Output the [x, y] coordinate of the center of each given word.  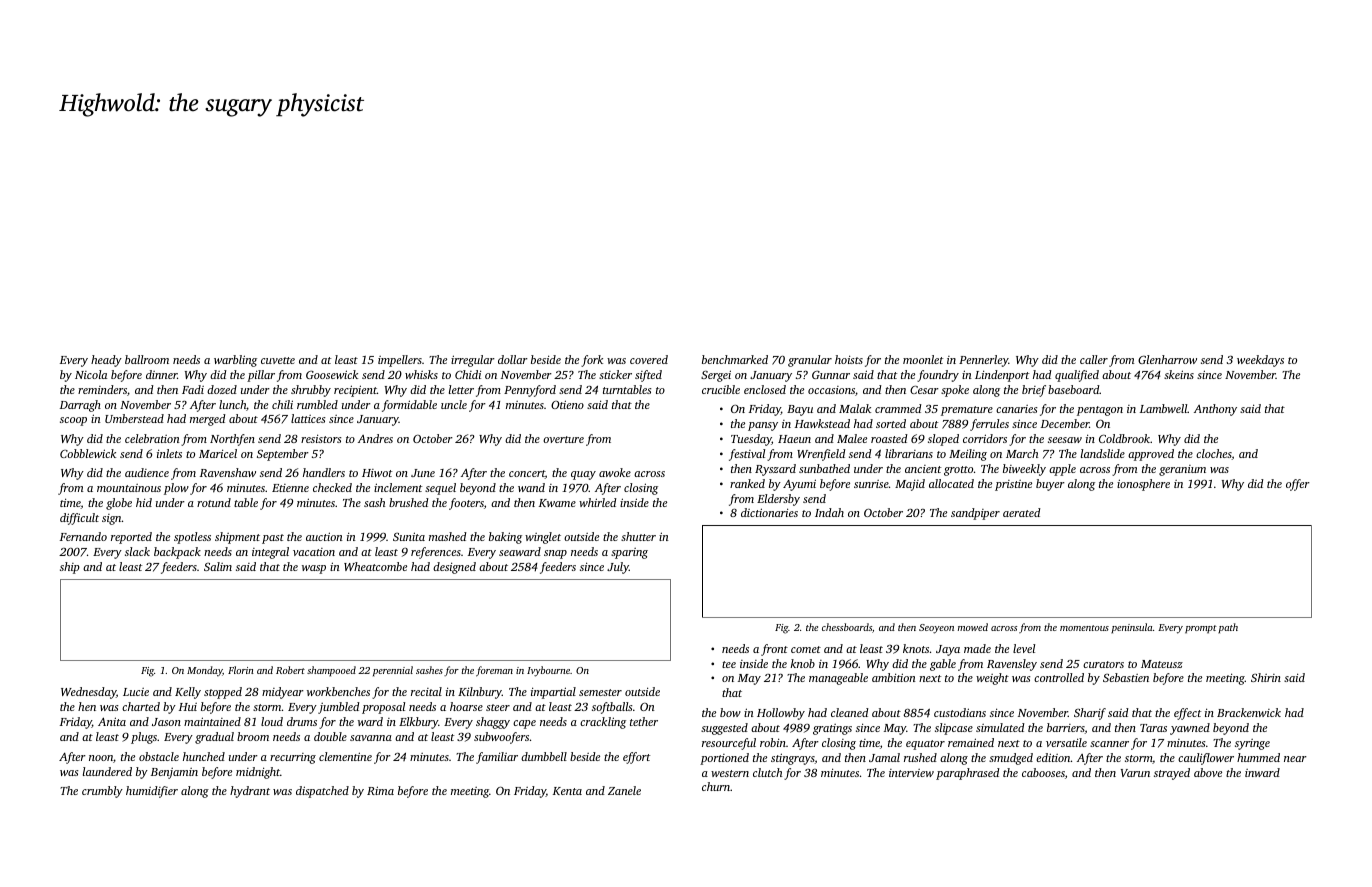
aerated [1022, 512]
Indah [829, 512]
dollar [513, 359]
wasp [314, 569]
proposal [383, 708]
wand [531, 487]
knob [803, 663]
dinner [161, 374]
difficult [79, 519]
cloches [1214, 454]
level [1024, 648]
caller [1094, 359]
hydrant [250, 792]
